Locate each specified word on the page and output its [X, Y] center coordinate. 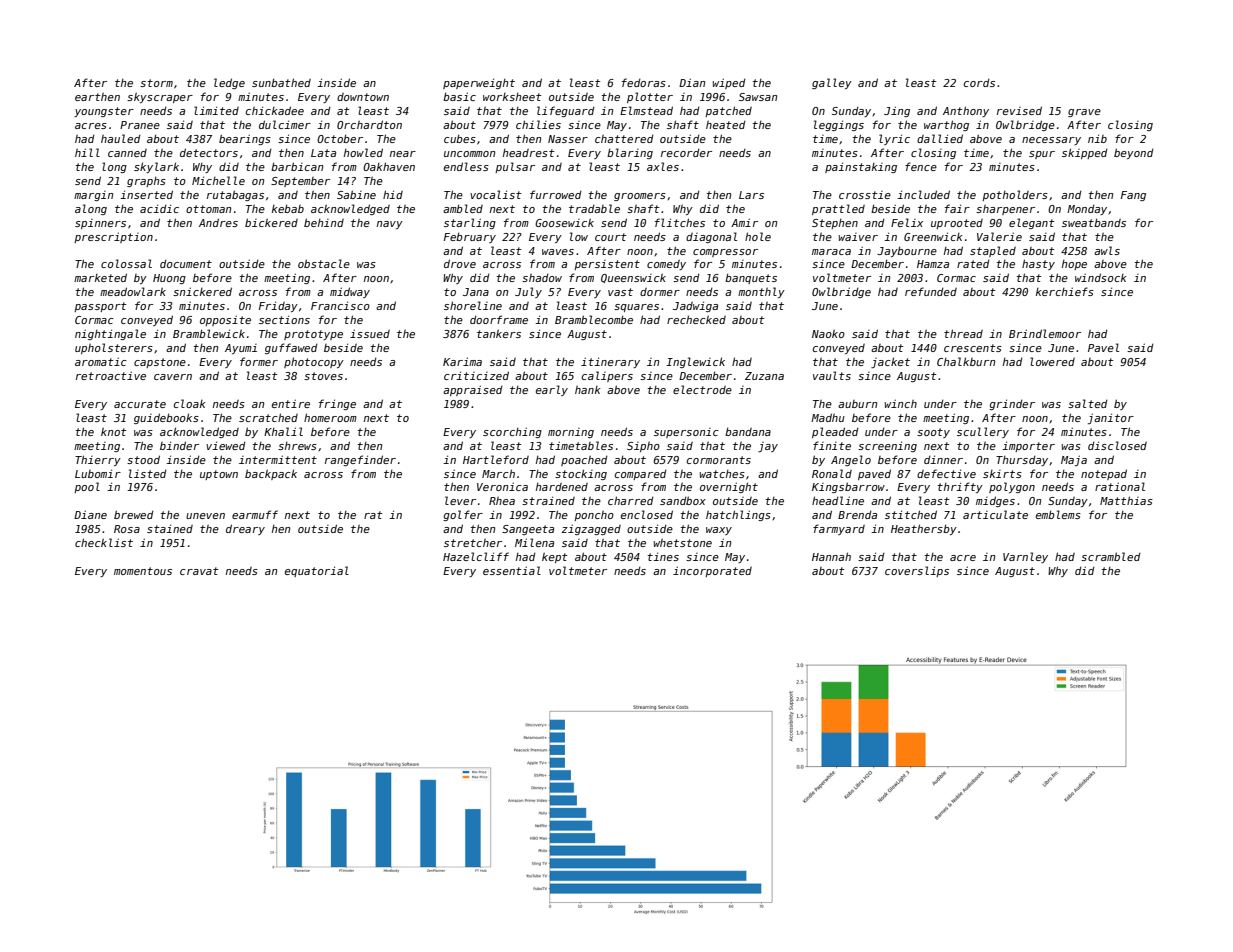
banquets [751, 278]
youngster [104, 112]
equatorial [317, 571]
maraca [831, 252]
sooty [933, 433]
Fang [1133, 196]
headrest [529, 153]
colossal [126, 263]
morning [571, 433]
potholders [1015, 195]
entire [291, 403]
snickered [202, 291]
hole [758, 236]
